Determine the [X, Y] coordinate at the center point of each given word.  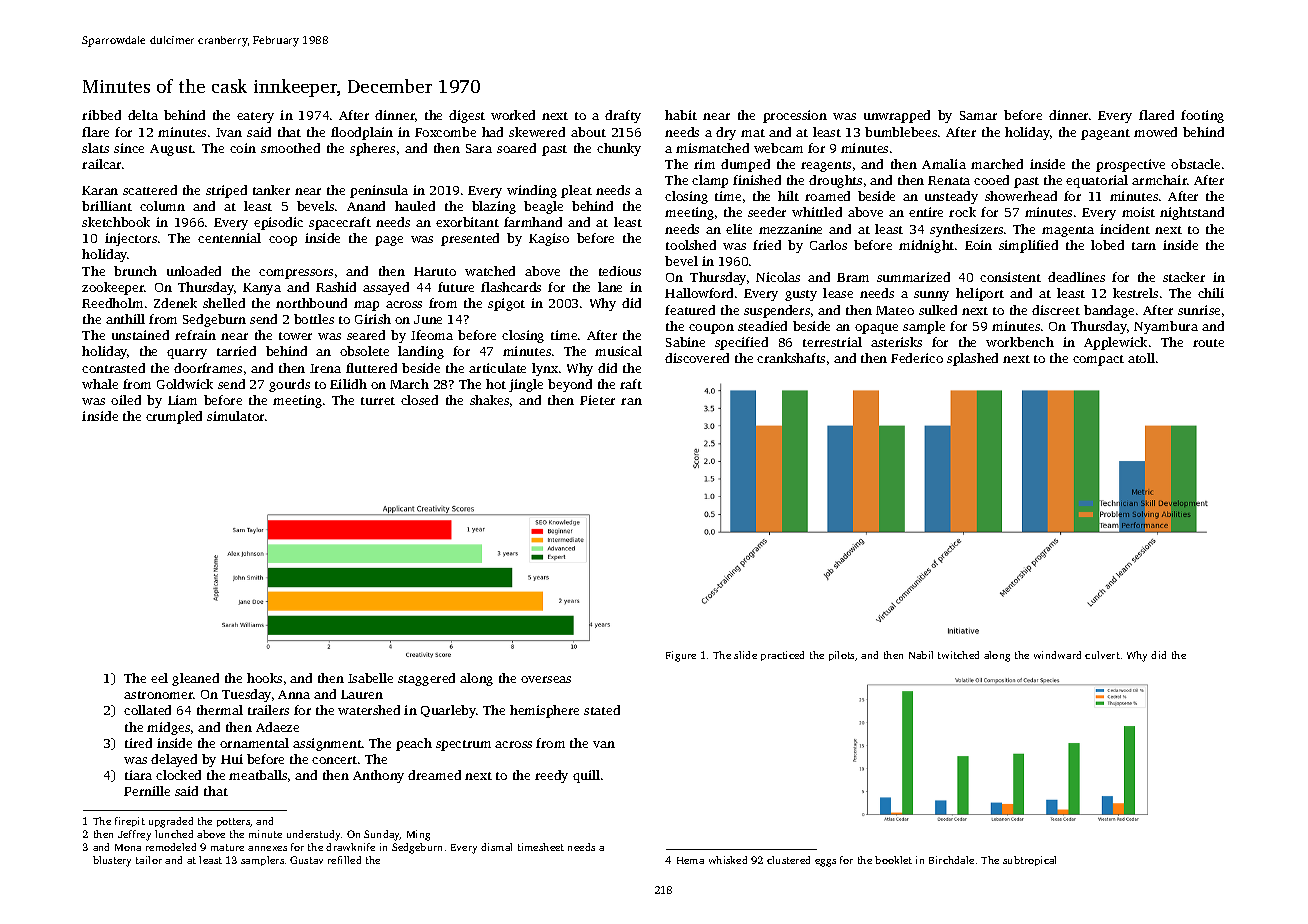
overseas [546, 679]
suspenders [777, 311]
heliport [980, 294]
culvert [1102, 655]
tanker [271, 190]
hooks [264, 678]
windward [1057, 655]
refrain [195, 335]
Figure [681, 656]
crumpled [174, 417]
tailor [149, 860]
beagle [543, 207]
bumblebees [901, 132]
